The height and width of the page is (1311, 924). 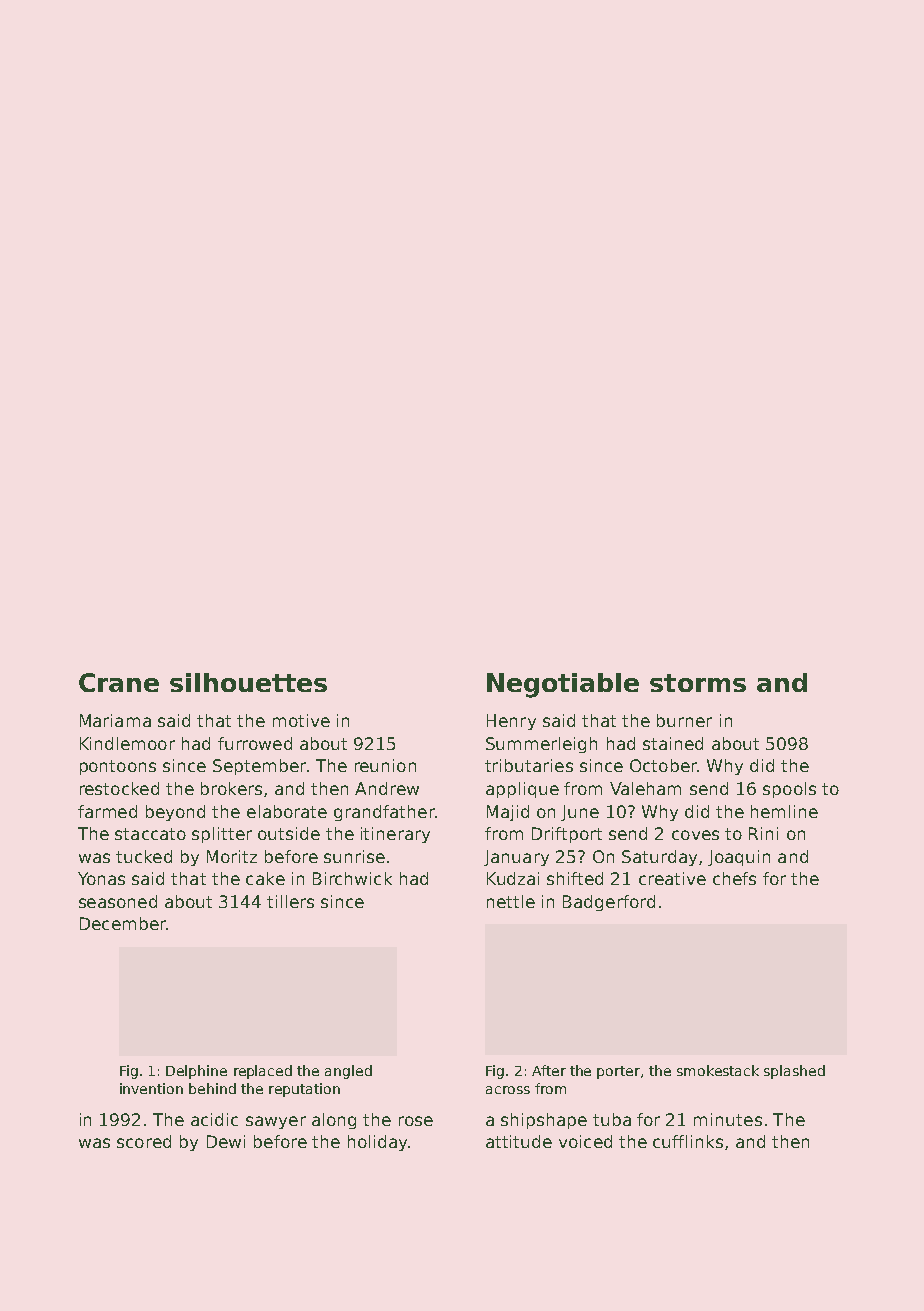 What do you see at coordinates (226, 1141) in the page?
I see `Dewi` at bounding box center [226, 1141].
